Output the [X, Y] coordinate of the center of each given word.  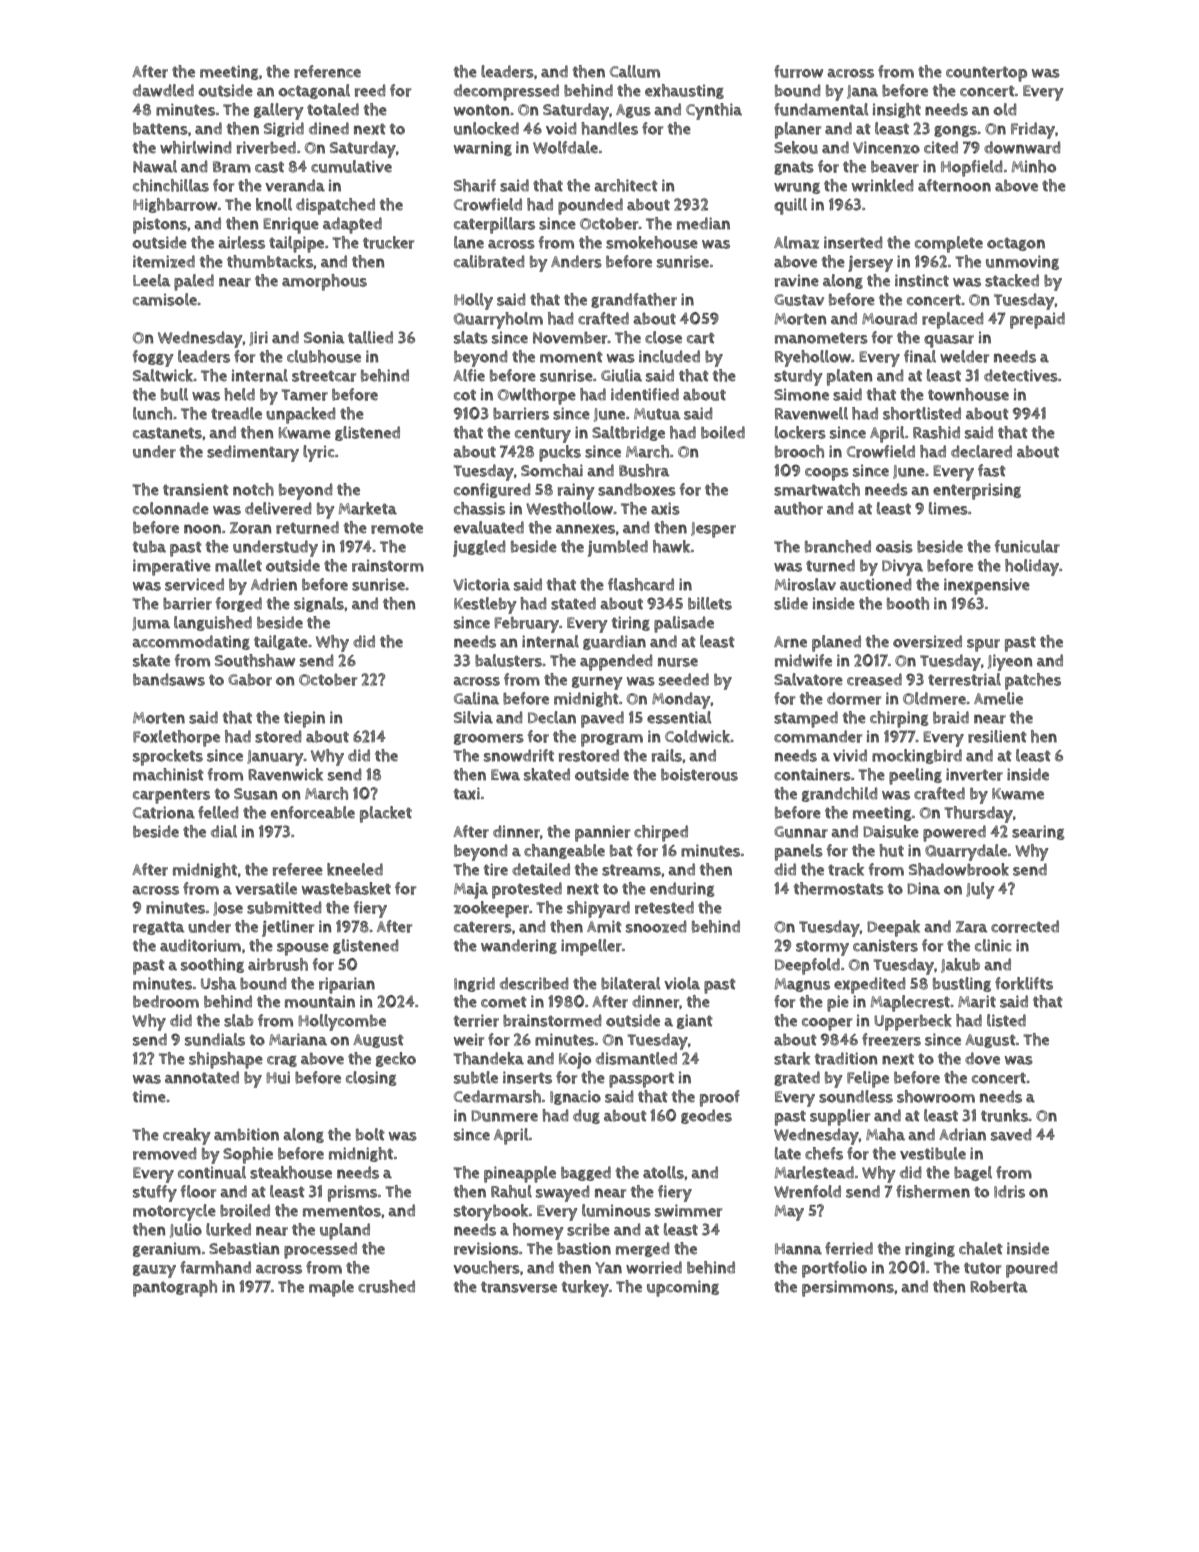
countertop [986, 74]
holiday [1032, 567]
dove [982, 1058]
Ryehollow [813, 358]
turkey [585, 1288]
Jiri [258, 338]
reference [327, 71]
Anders [576, 261]
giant [695, 1021]
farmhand [215, 1267]
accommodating [191, 642]
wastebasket [346, 888]
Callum [635, 71]
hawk [671, 546]
